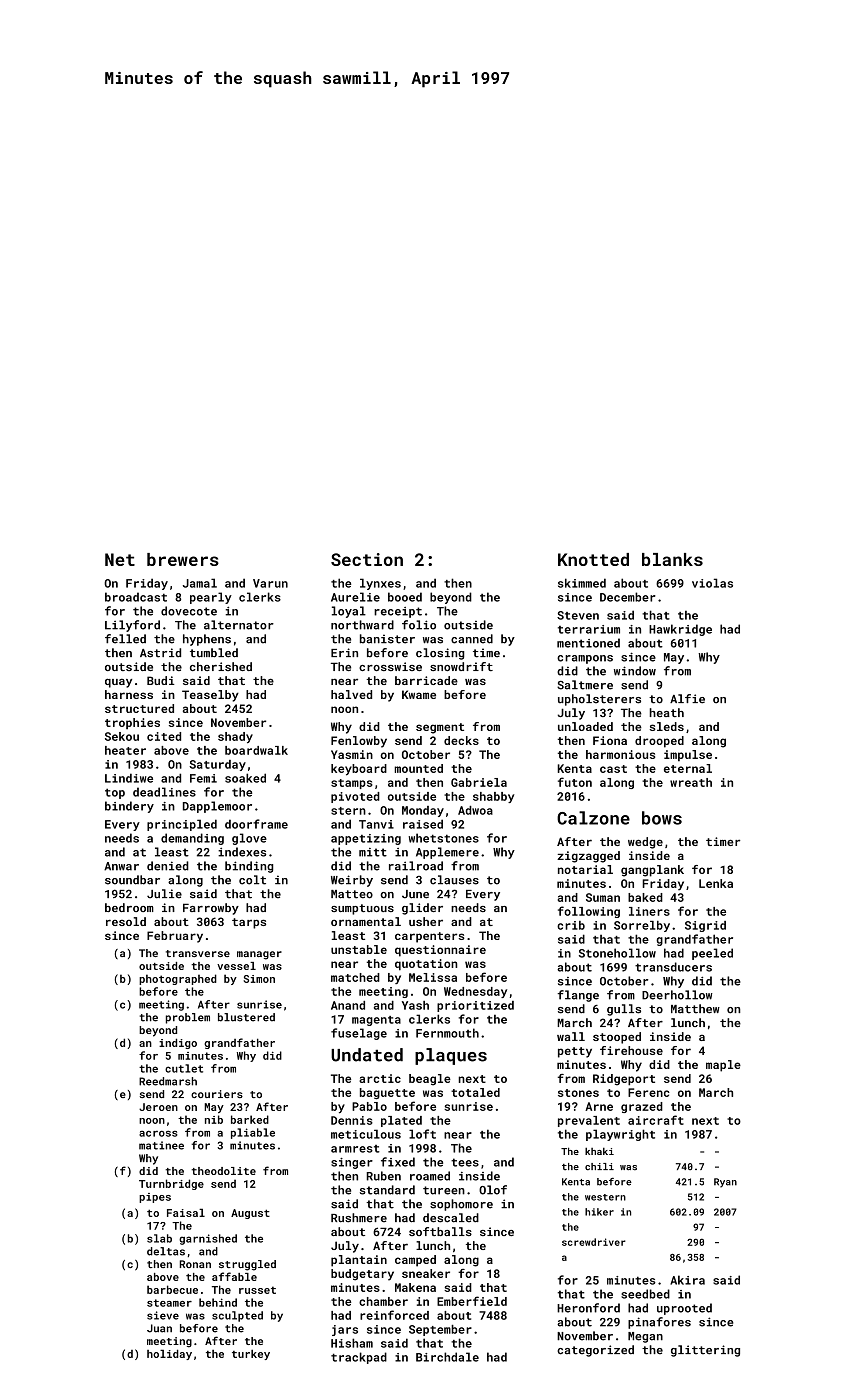 The height and width of the page is (1400, 849). I want to click on Anwar, so click(121, 866).
